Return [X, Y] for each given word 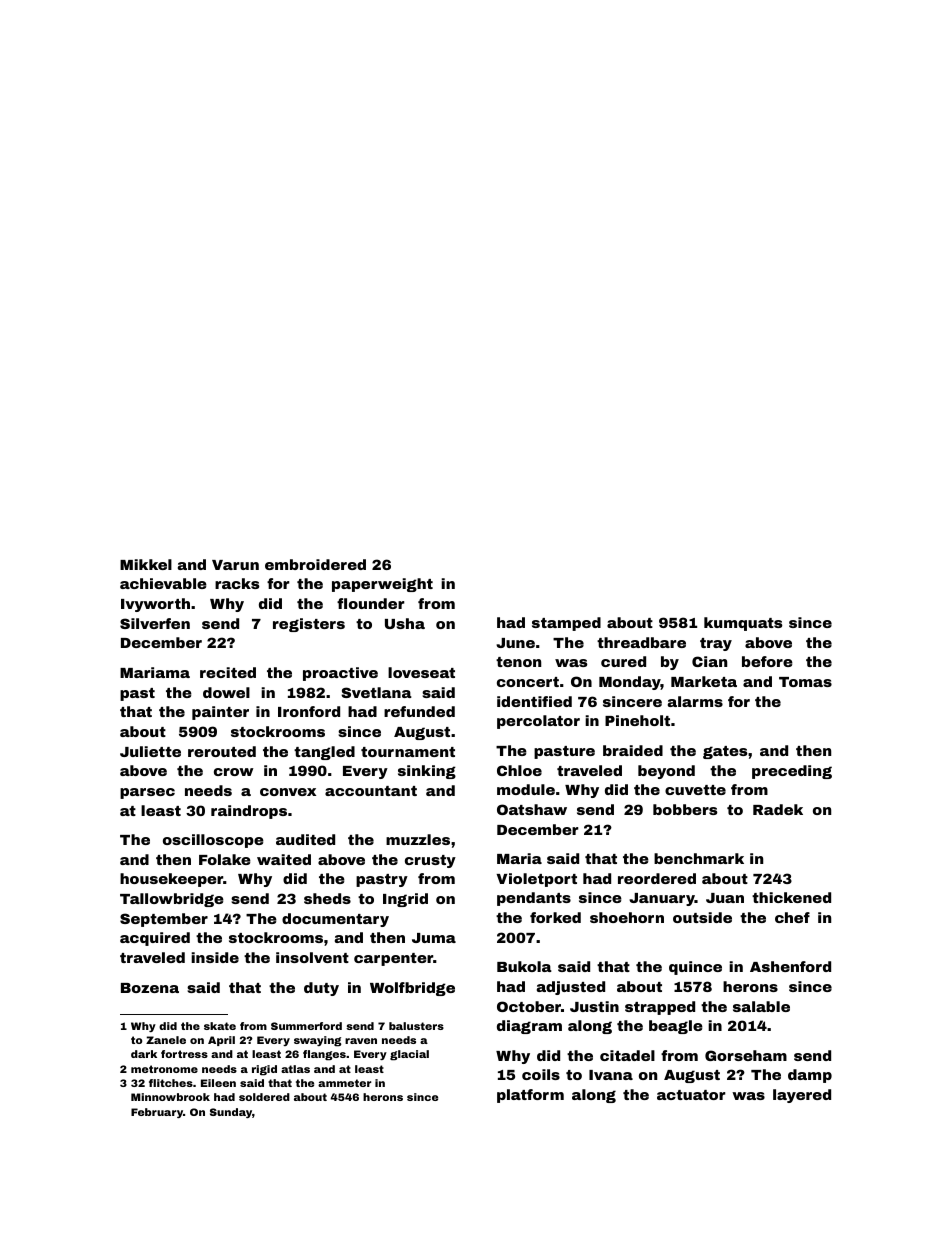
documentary [335, 920]
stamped [566, 624]
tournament [408, 752]
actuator [691, 1095]
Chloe [519, 770]
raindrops [249, 812]
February [157, 1113]
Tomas [805, 682]
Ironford [309, 711]
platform [530, 1096]
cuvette [695, 790]
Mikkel [146, 564]
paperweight [382, 585]
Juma [434, 938]
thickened [791, 897]
